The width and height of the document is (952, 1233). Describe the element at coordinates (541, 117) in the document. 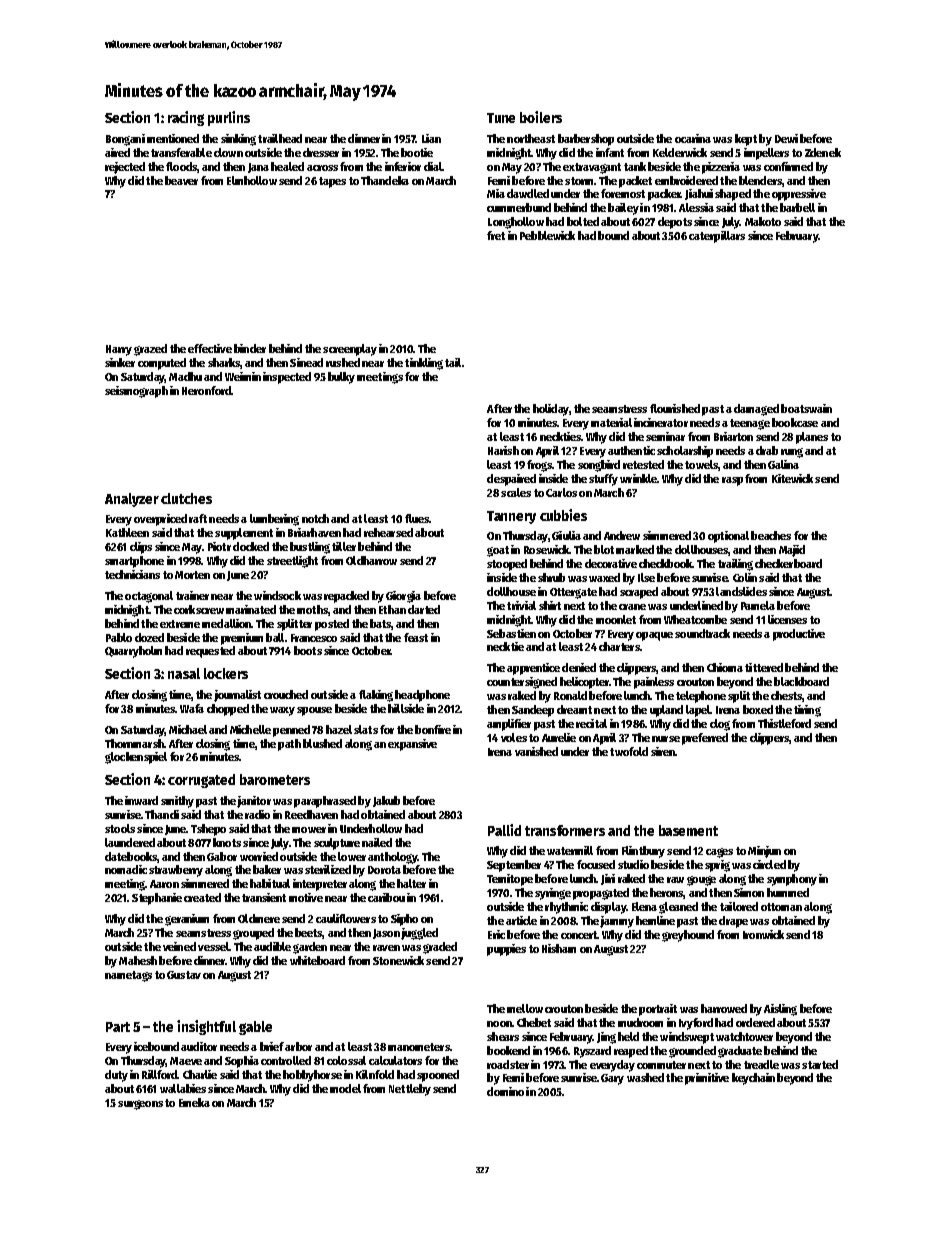

I see `boilers` at that location.
